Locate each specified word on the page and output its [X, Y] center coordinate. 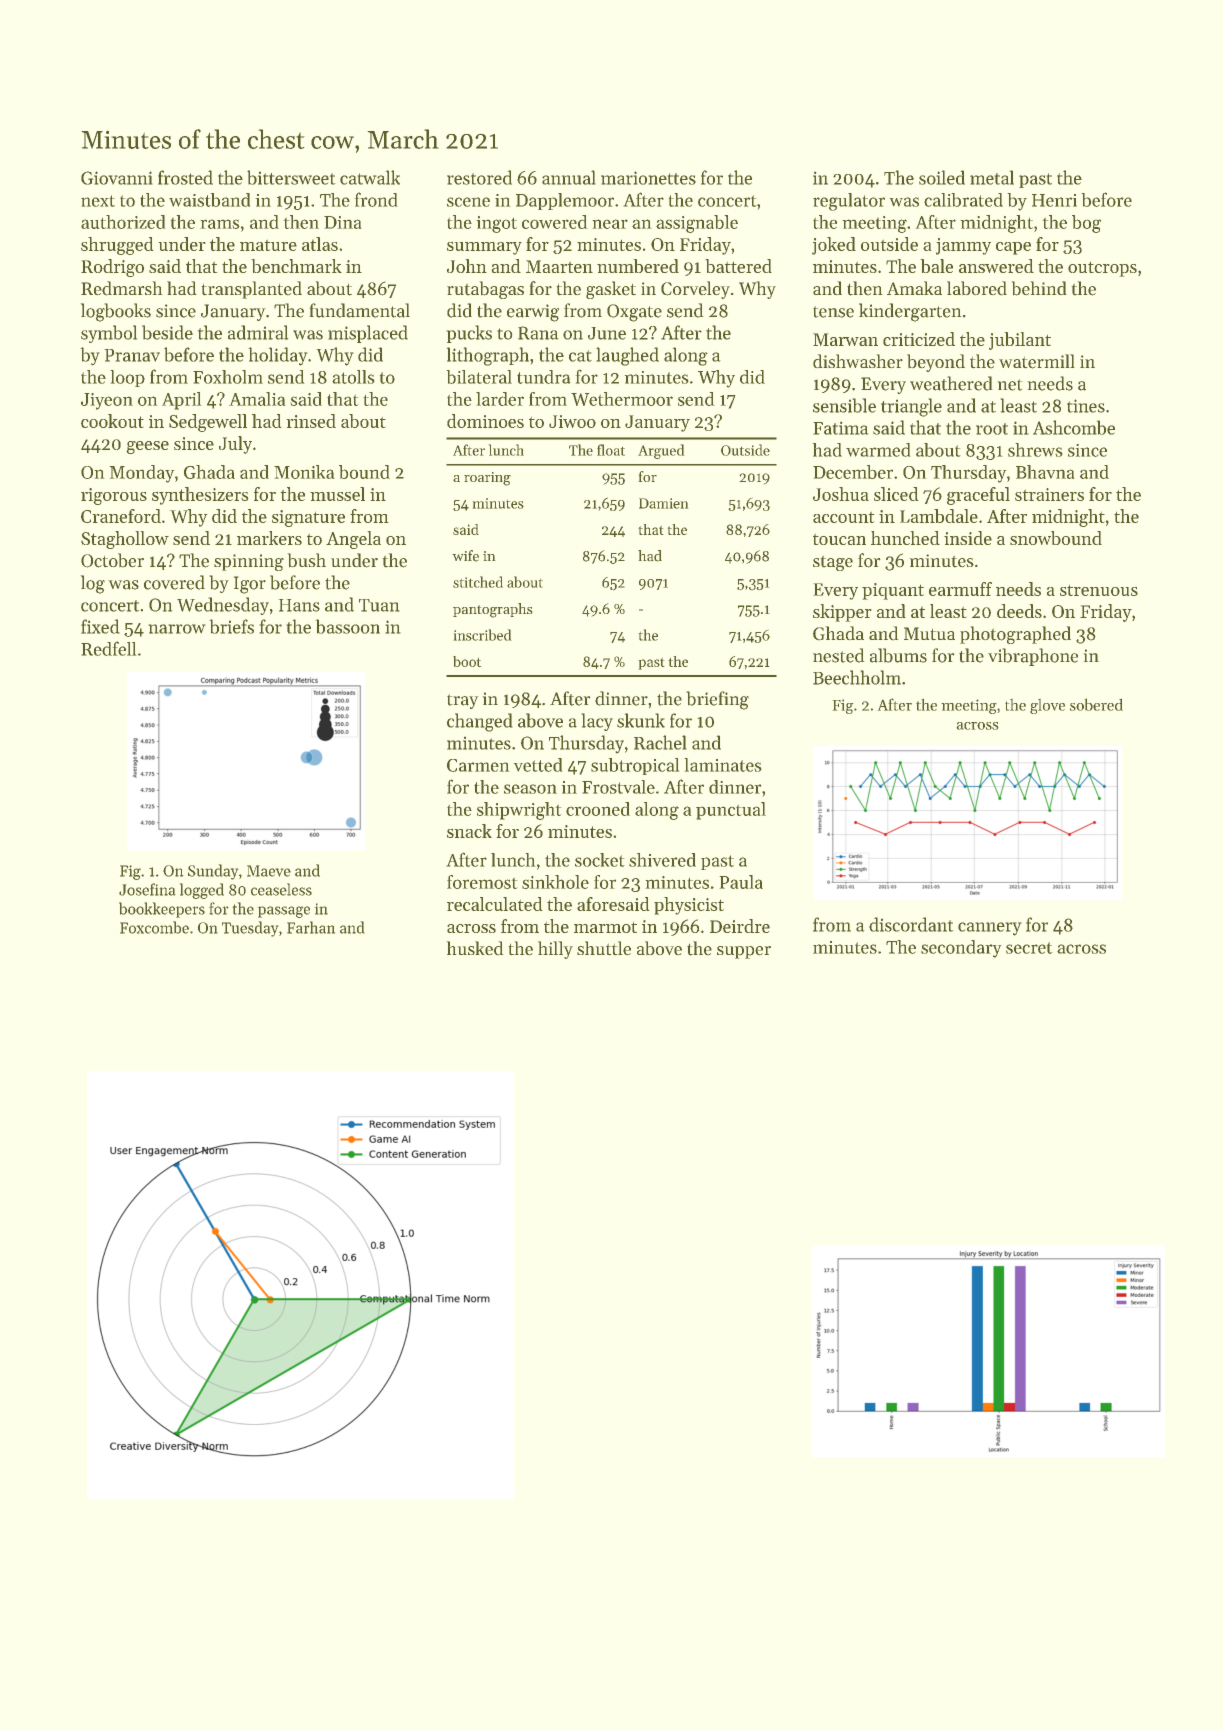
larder [500, 399]
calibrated [963, 200]
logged [201, 891]
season [530, 789]
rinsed [311, 421]
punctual [731, 811]
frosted [185, 177]
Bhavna [1045, 472]
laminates [723, 765]
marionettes [648, 178]
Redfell [109, 648]
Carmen [478, 765]
